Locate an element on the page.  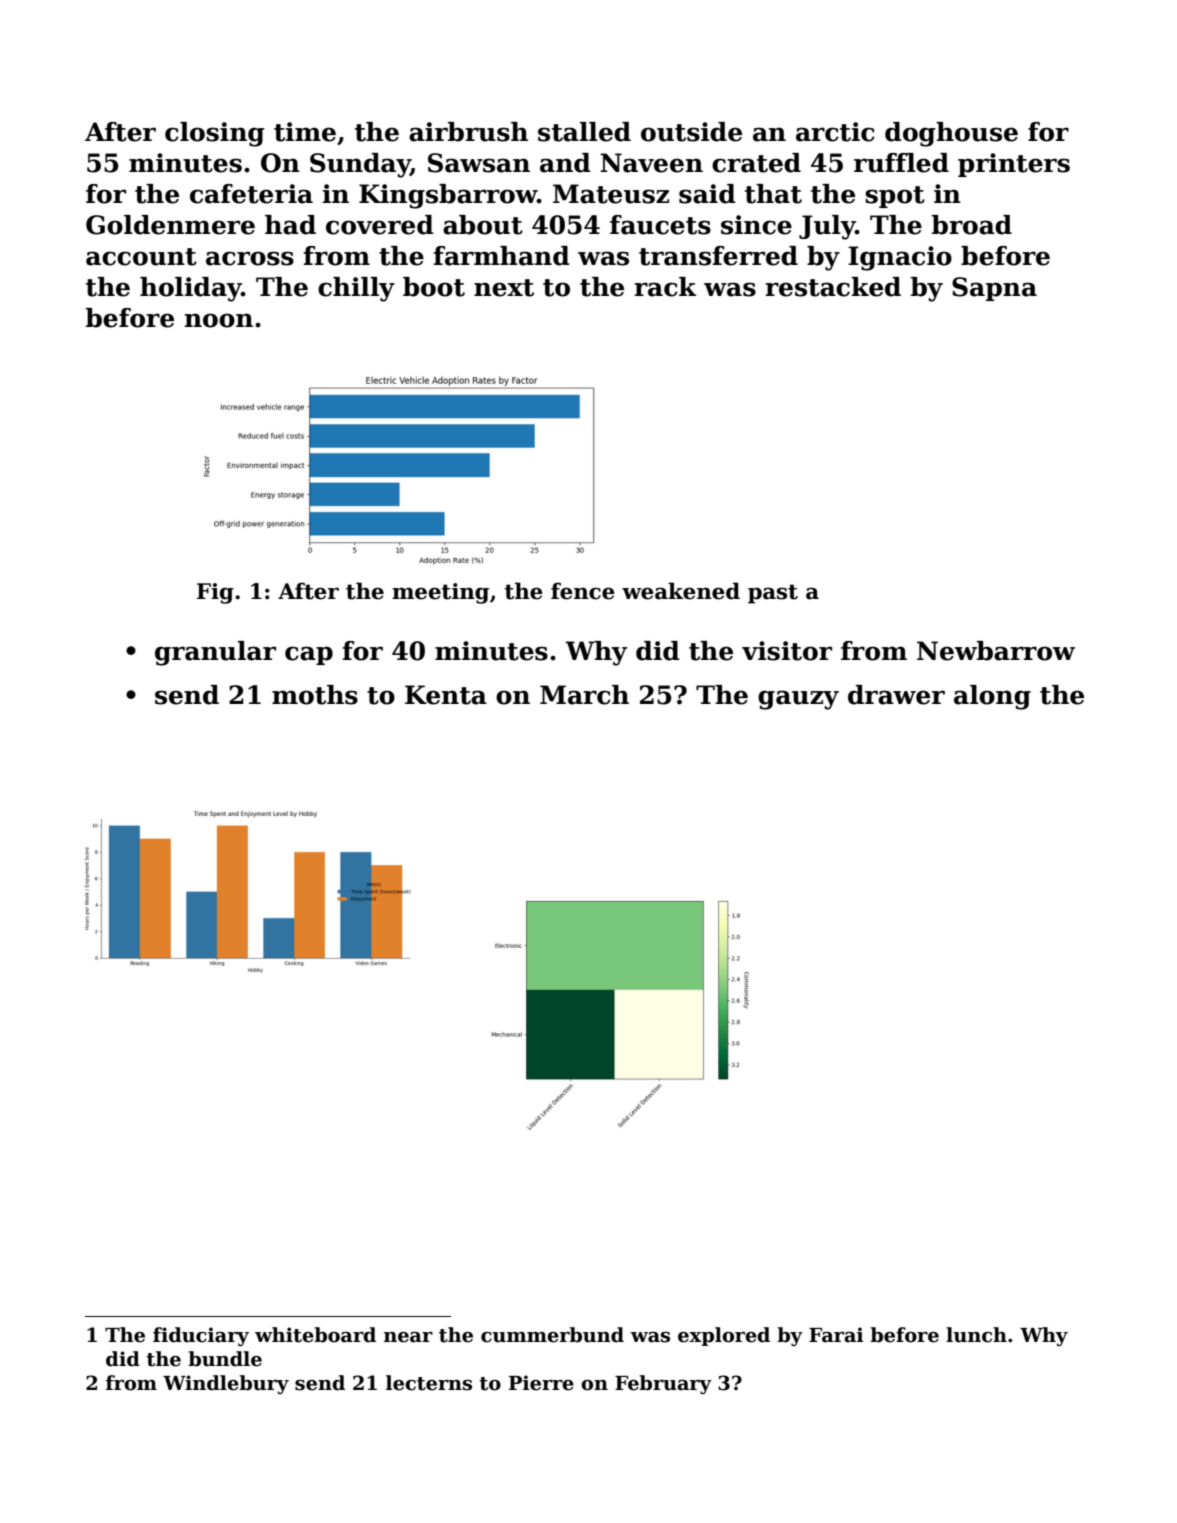
Newbarrow is located at coordinates (996, 651).
